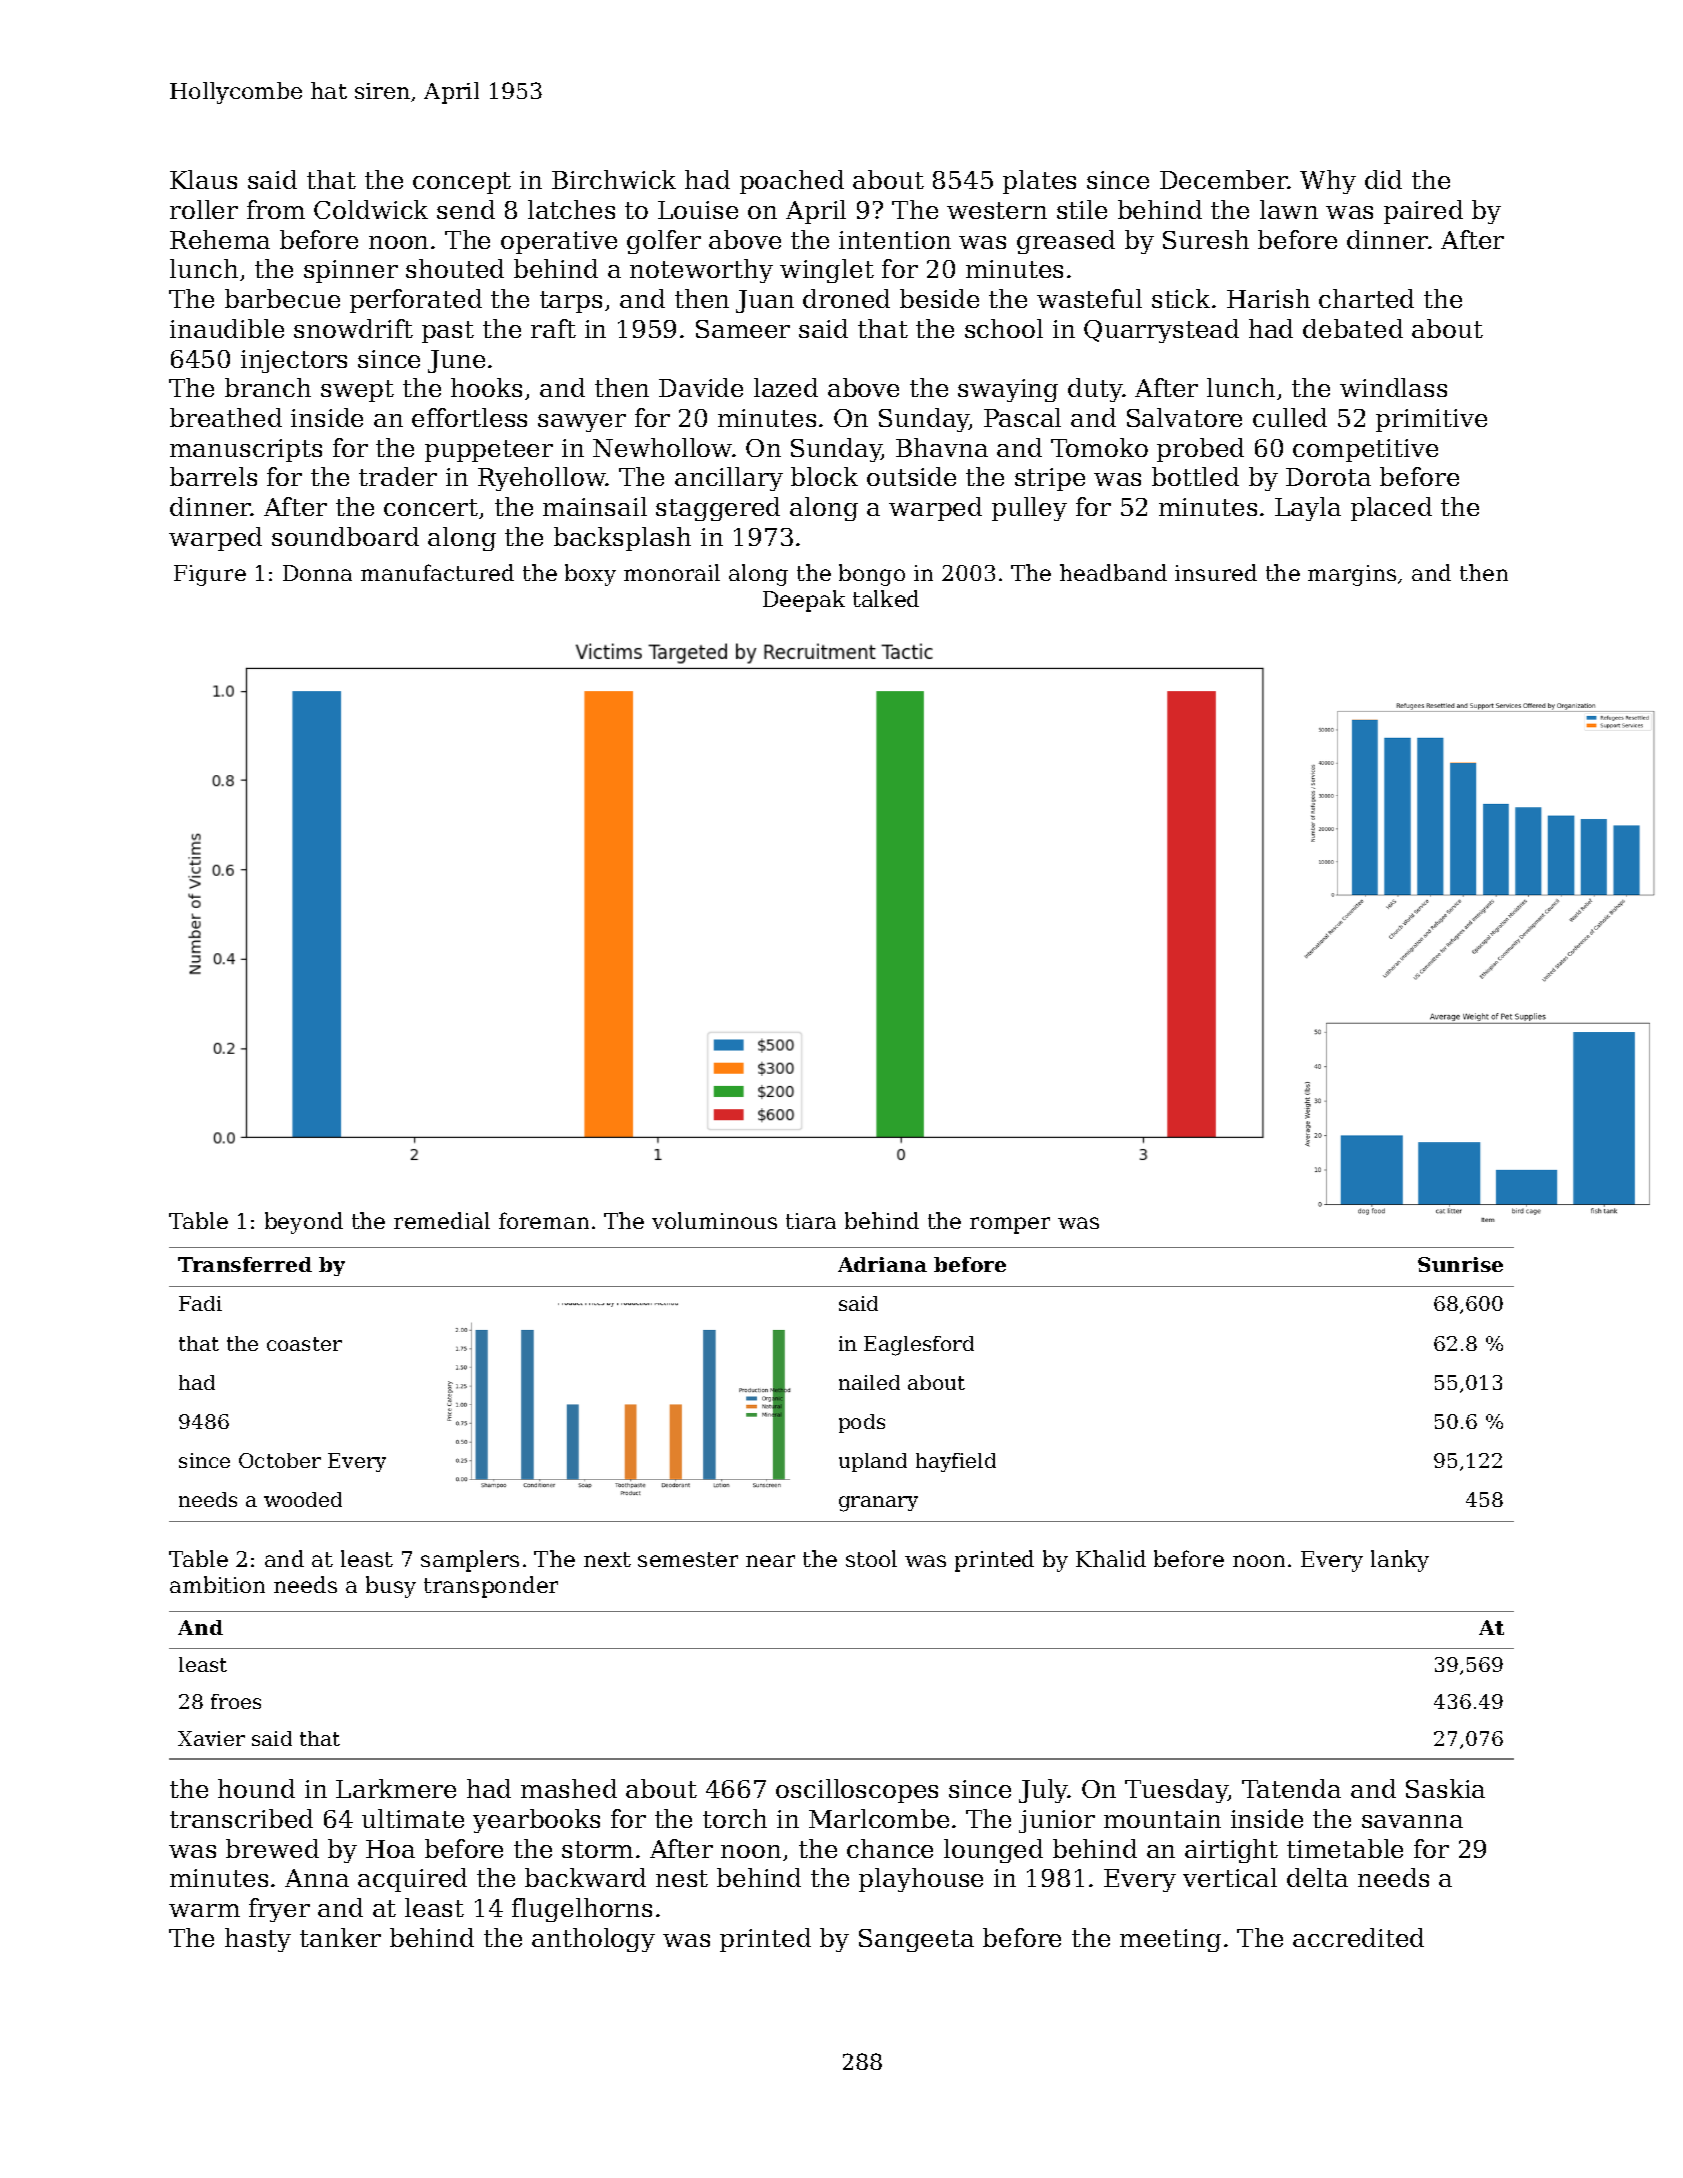 The width and height of the screenshot is (1683, 2178). What do you see at coordinates (1352, 575) in the screenshot?
I see `margins` at bounding box center [1352, 575].
